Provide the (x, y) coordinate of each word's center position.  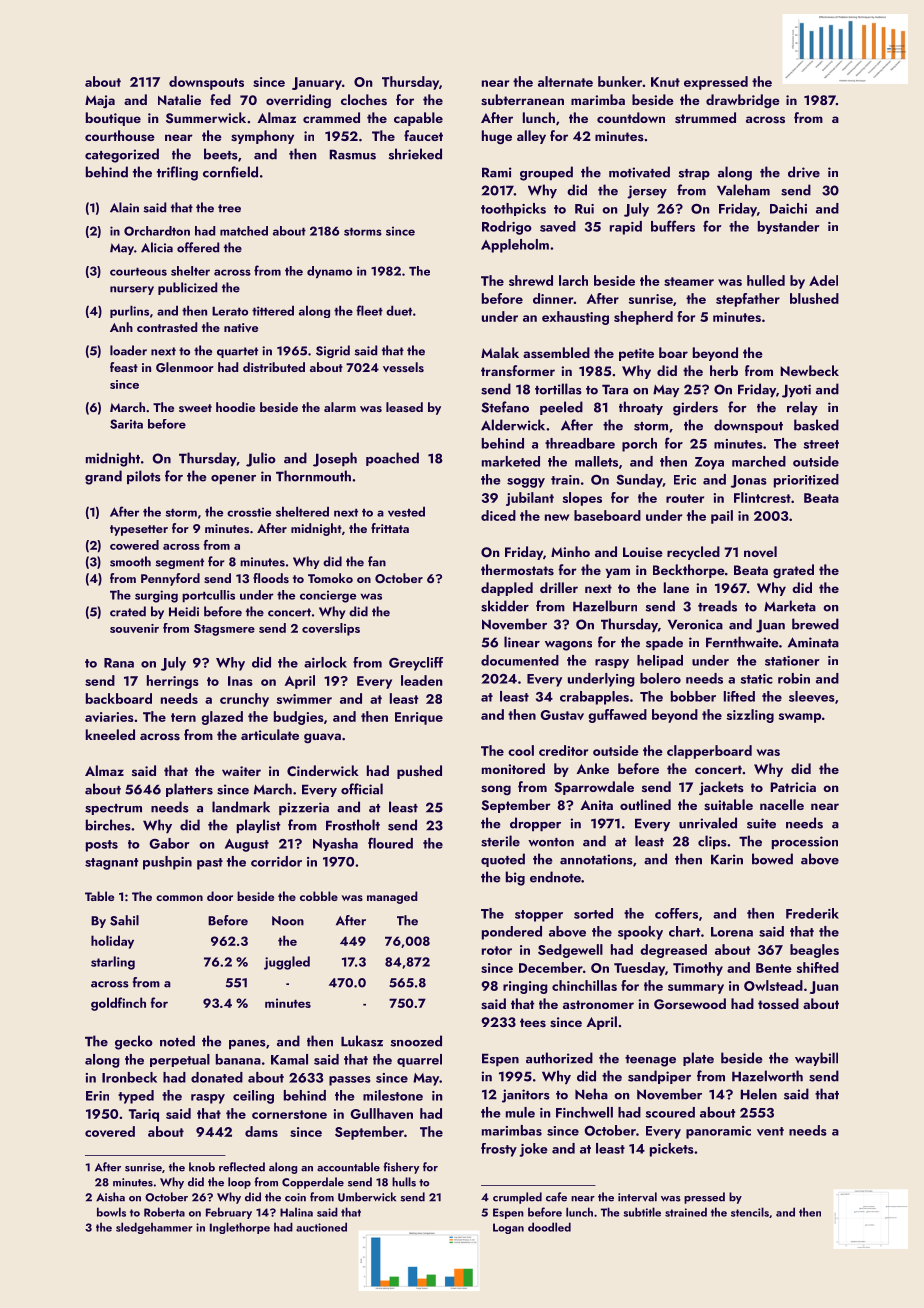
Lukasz (362, 1041)
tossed (778, 1004)
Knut (665, 82)
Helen (758, 1094)
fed (220, 99)
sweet (195, 408)
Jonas (749, 481)
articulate (270, 734)
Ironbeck (129, 1077)
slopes (582, 499)
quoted (503, 860)
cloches (364, 100)
